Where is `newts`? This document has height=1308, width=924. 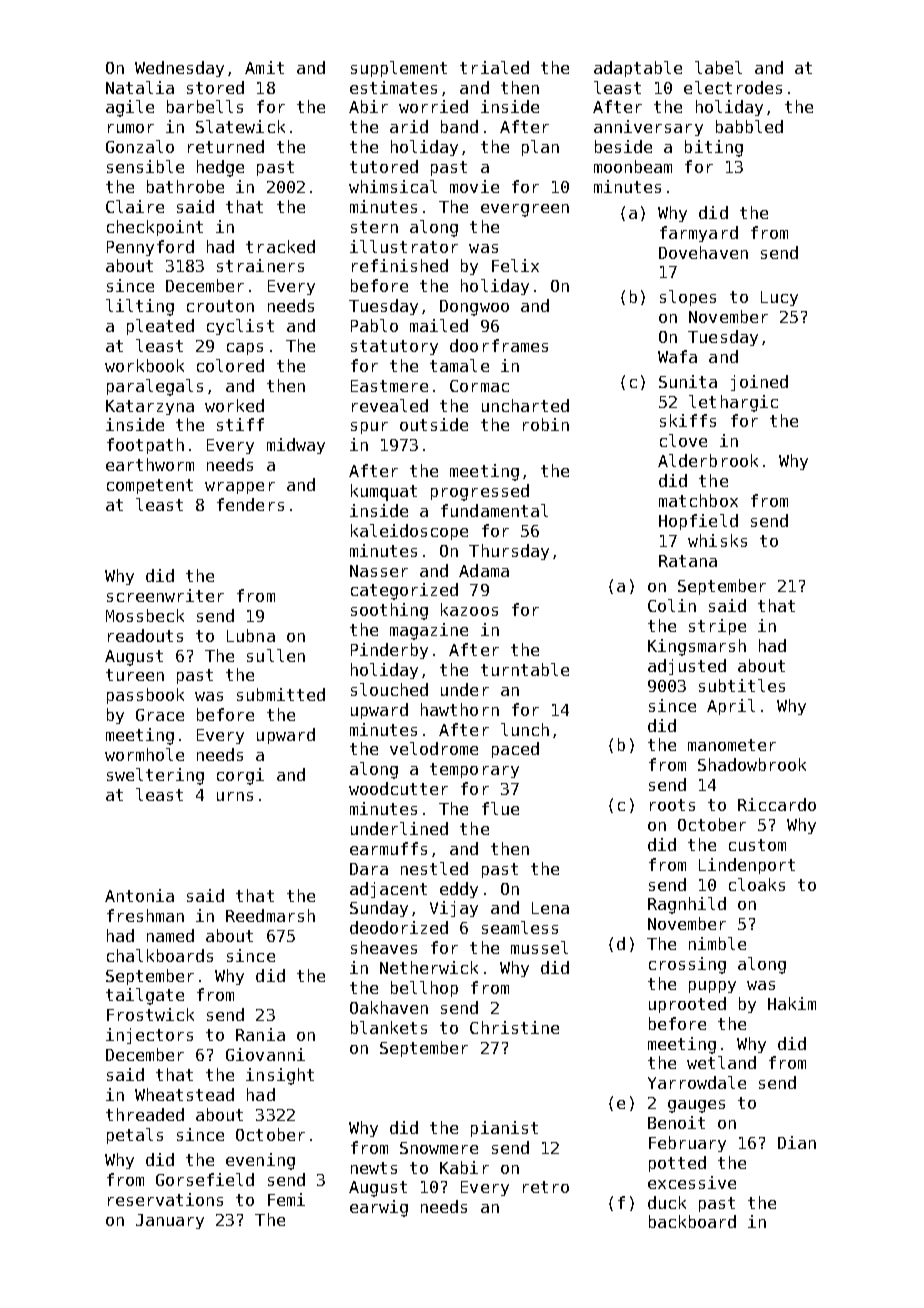
newts is located at coordinates (374, 1168).
